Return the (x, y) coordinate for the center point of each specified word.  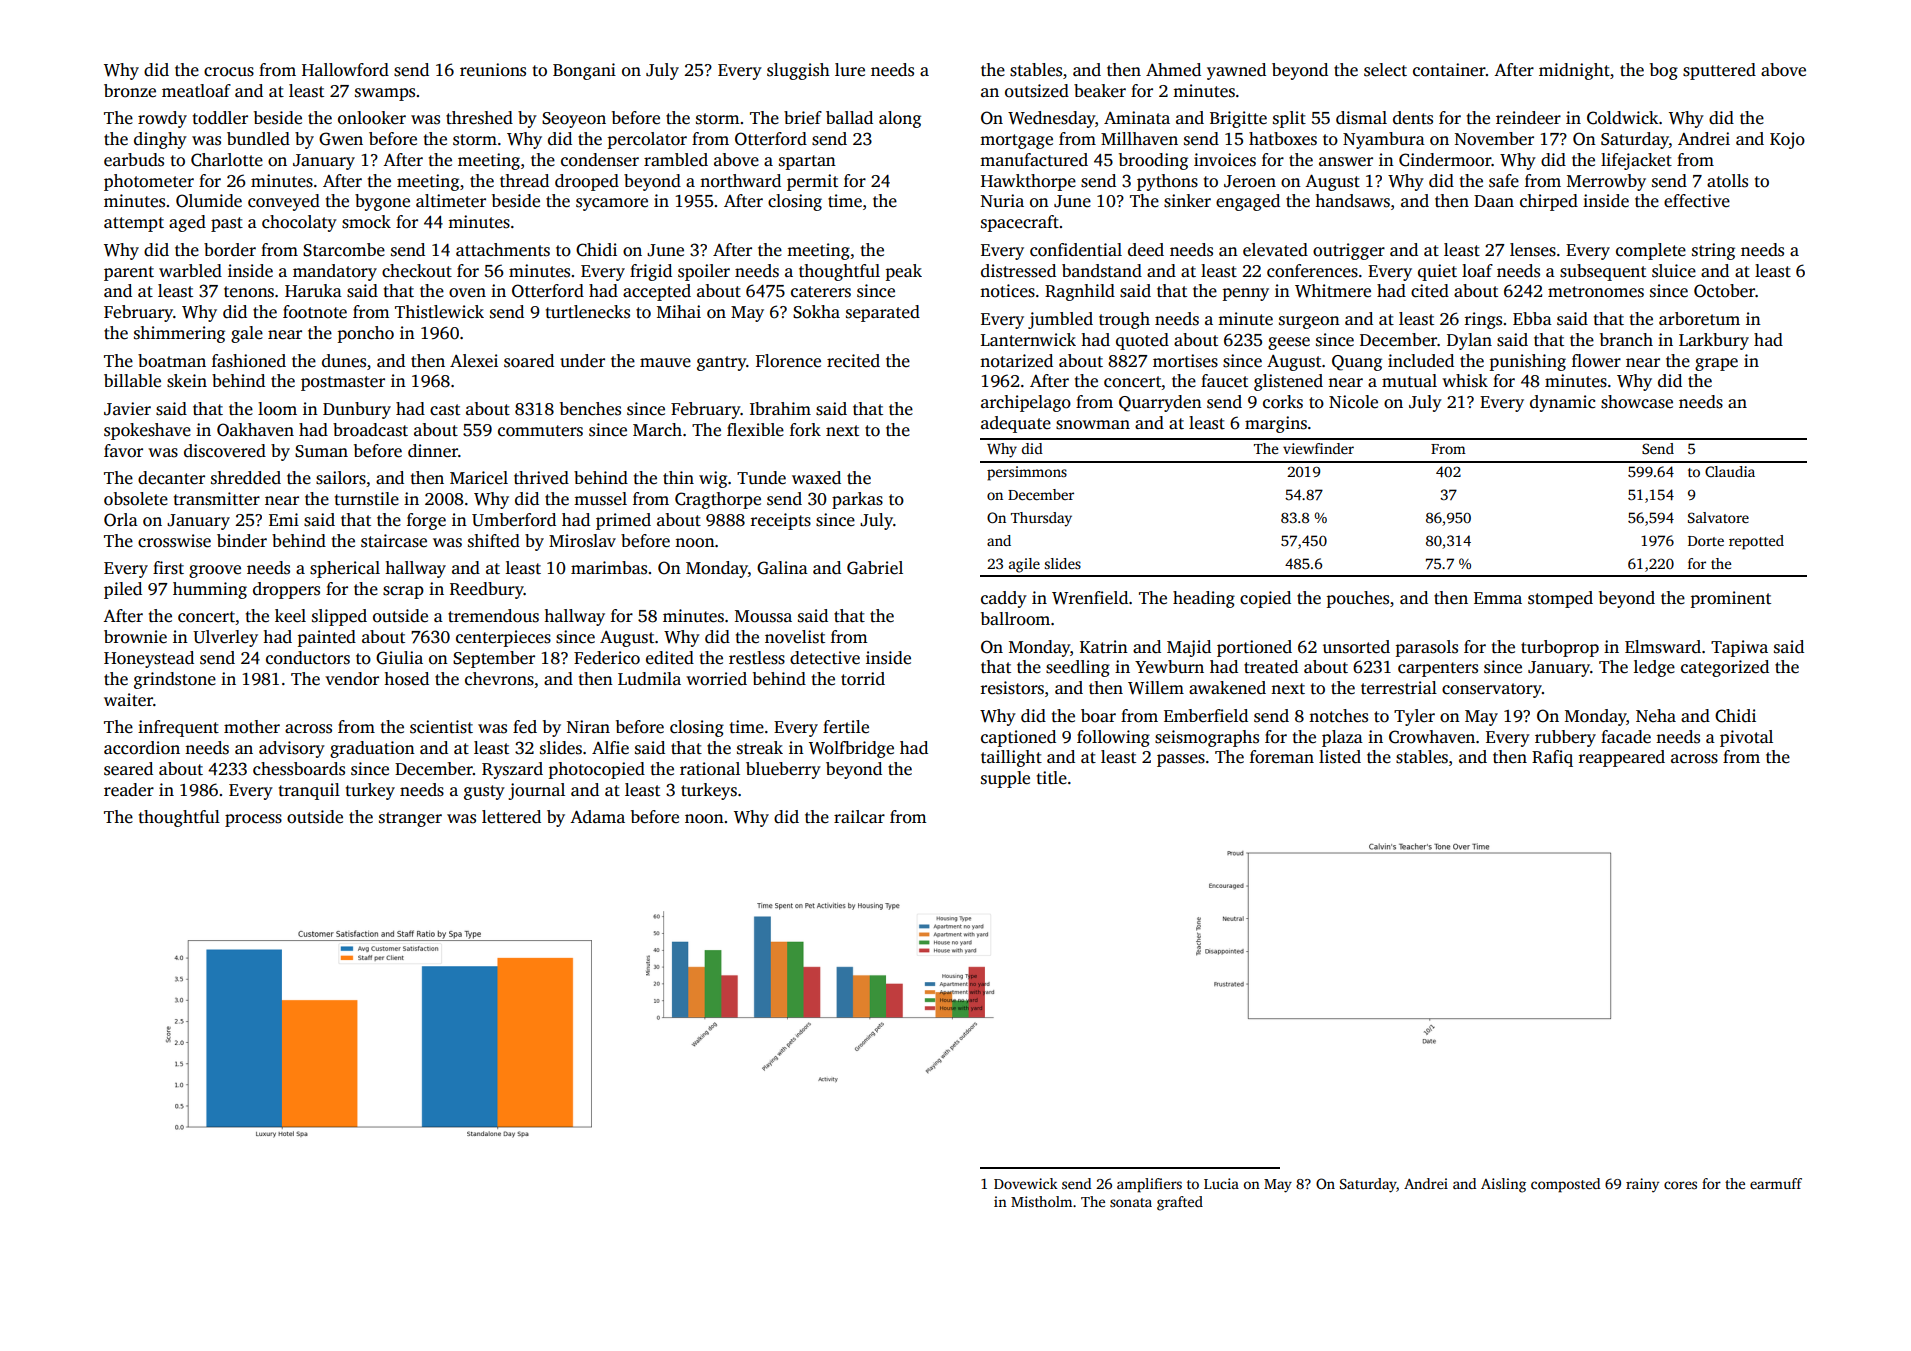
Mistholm (1041, 1201)
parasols (1427, 648)
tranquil (309, 791)
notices (1007, 291)
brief (803, 118)
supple (1005, 779)
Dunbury (357, 410)
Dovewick (1026, 1183)
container (1449, 70)
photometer (149, 182)
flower (1596, 361)
